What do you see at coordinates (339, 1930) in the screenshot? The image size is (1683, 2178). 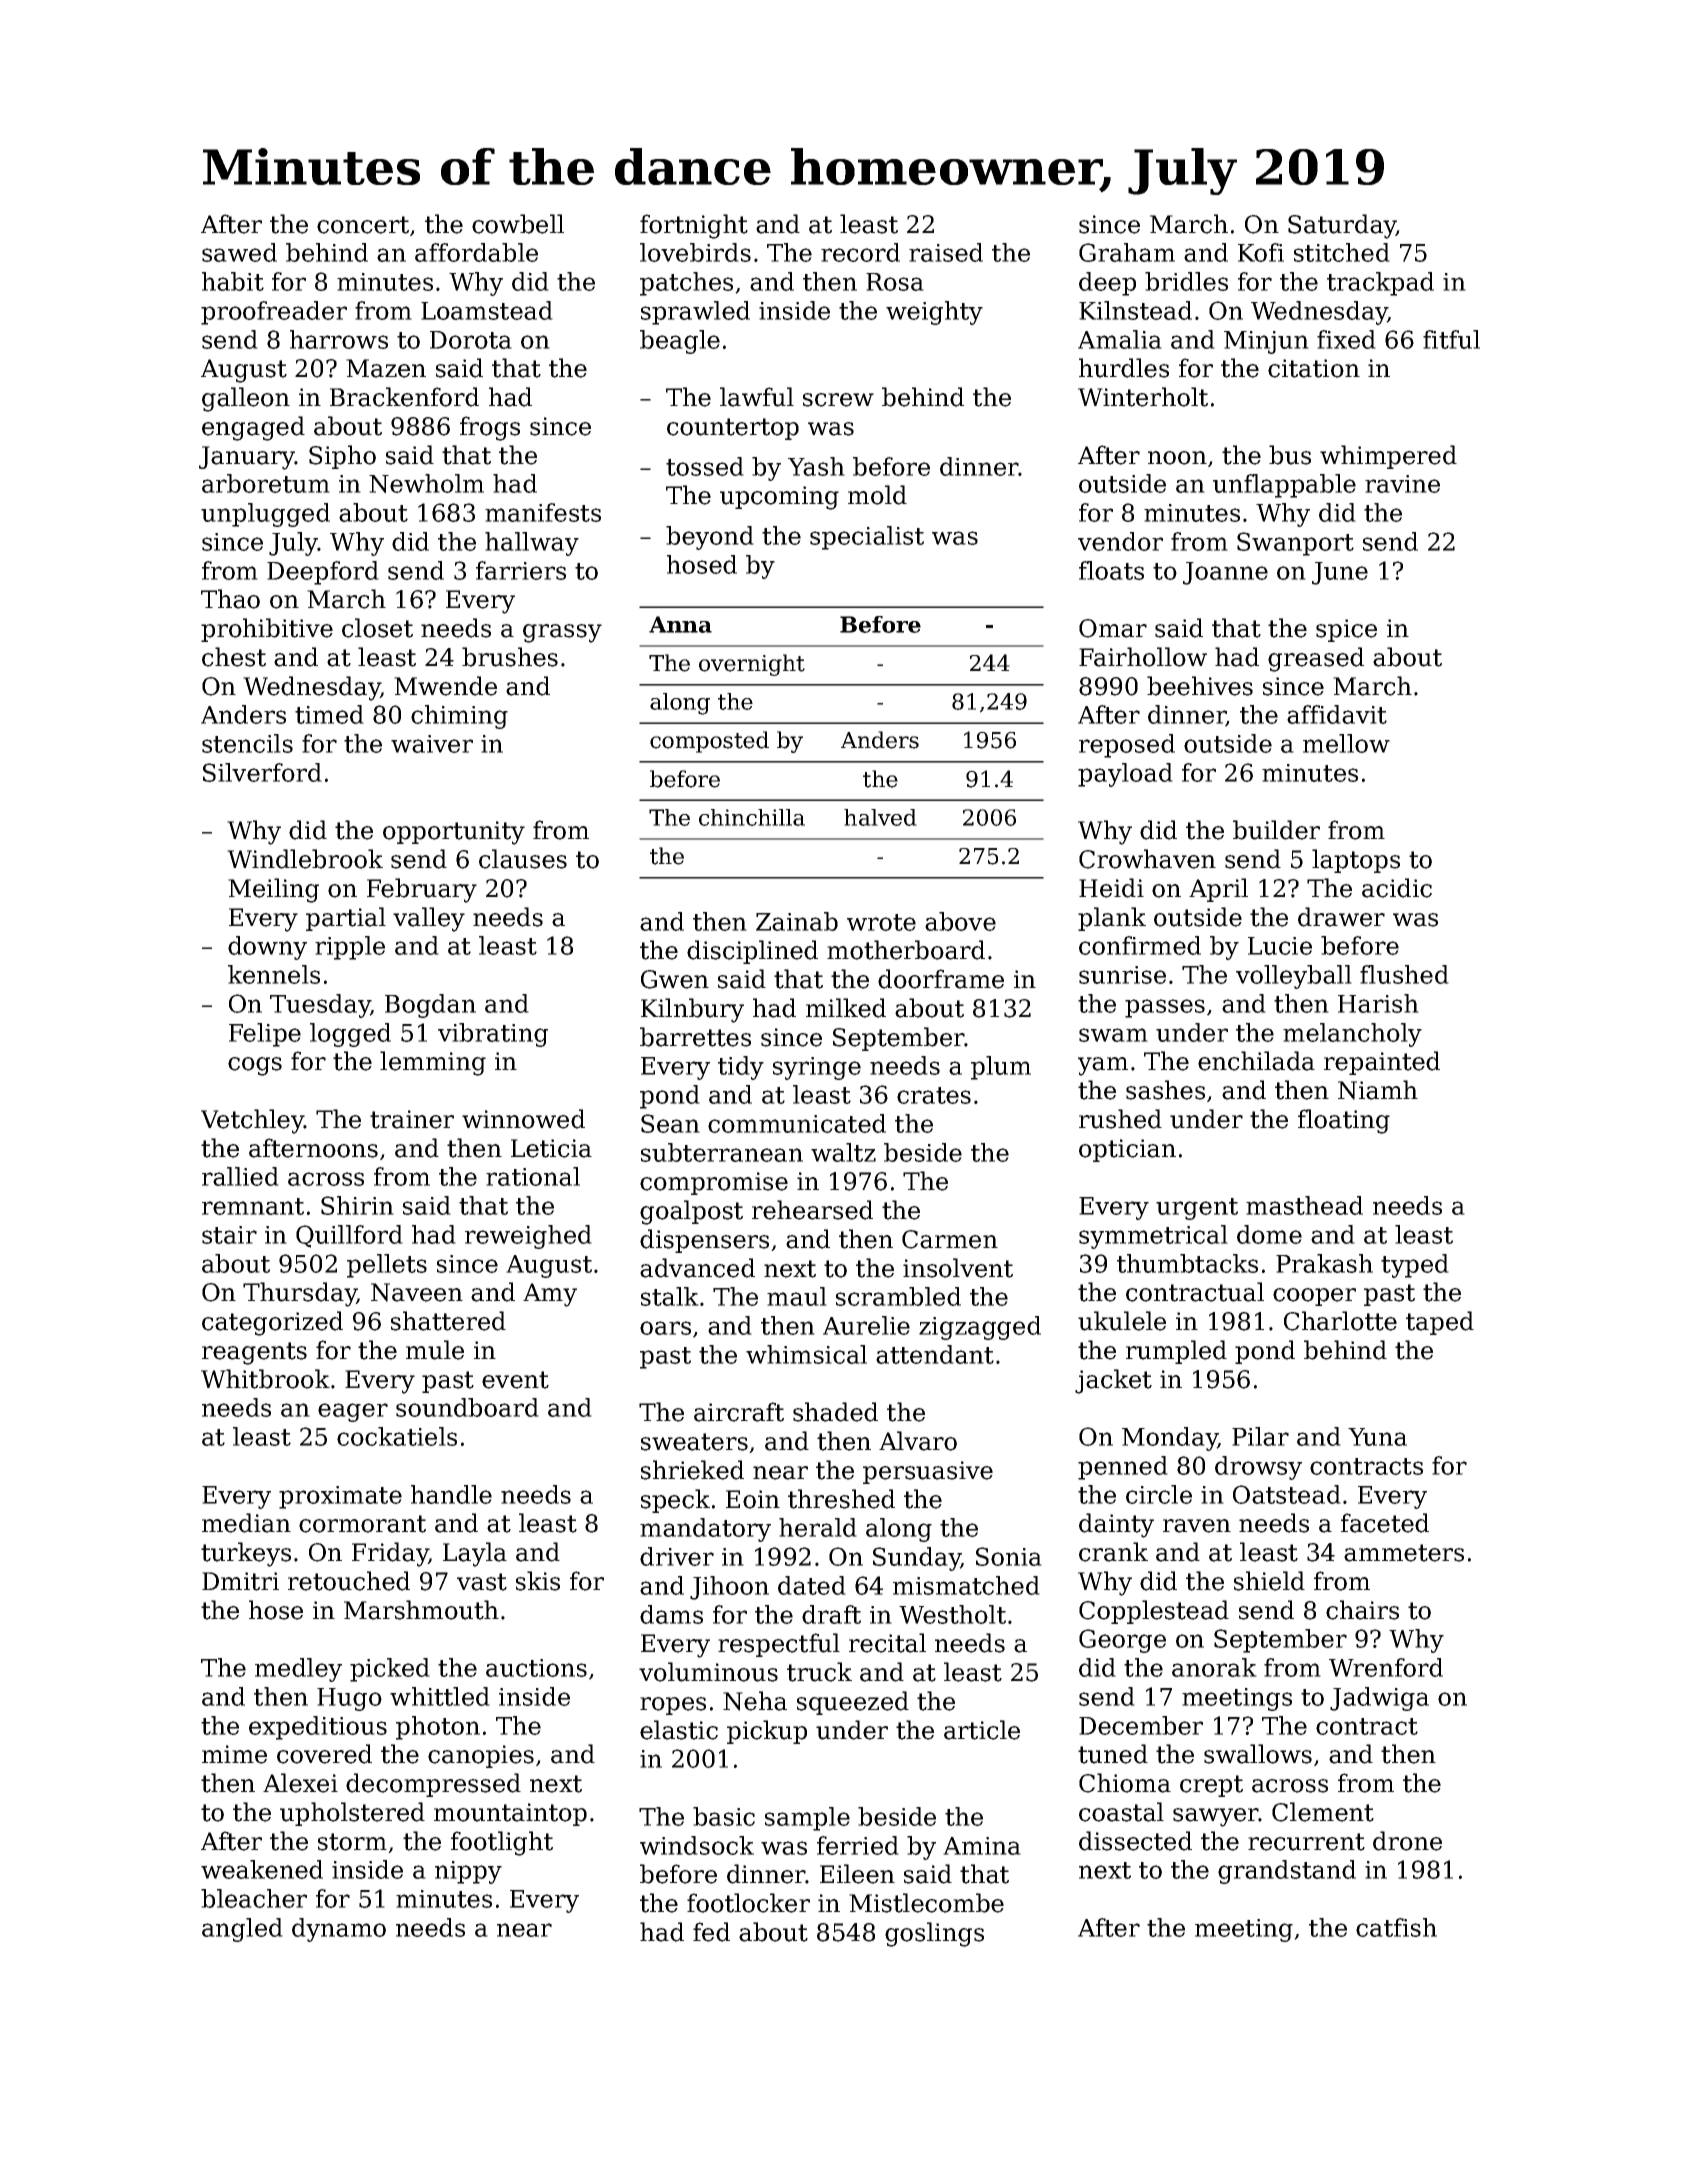 I see `dynamo` at bounding box center [339, 1930].
